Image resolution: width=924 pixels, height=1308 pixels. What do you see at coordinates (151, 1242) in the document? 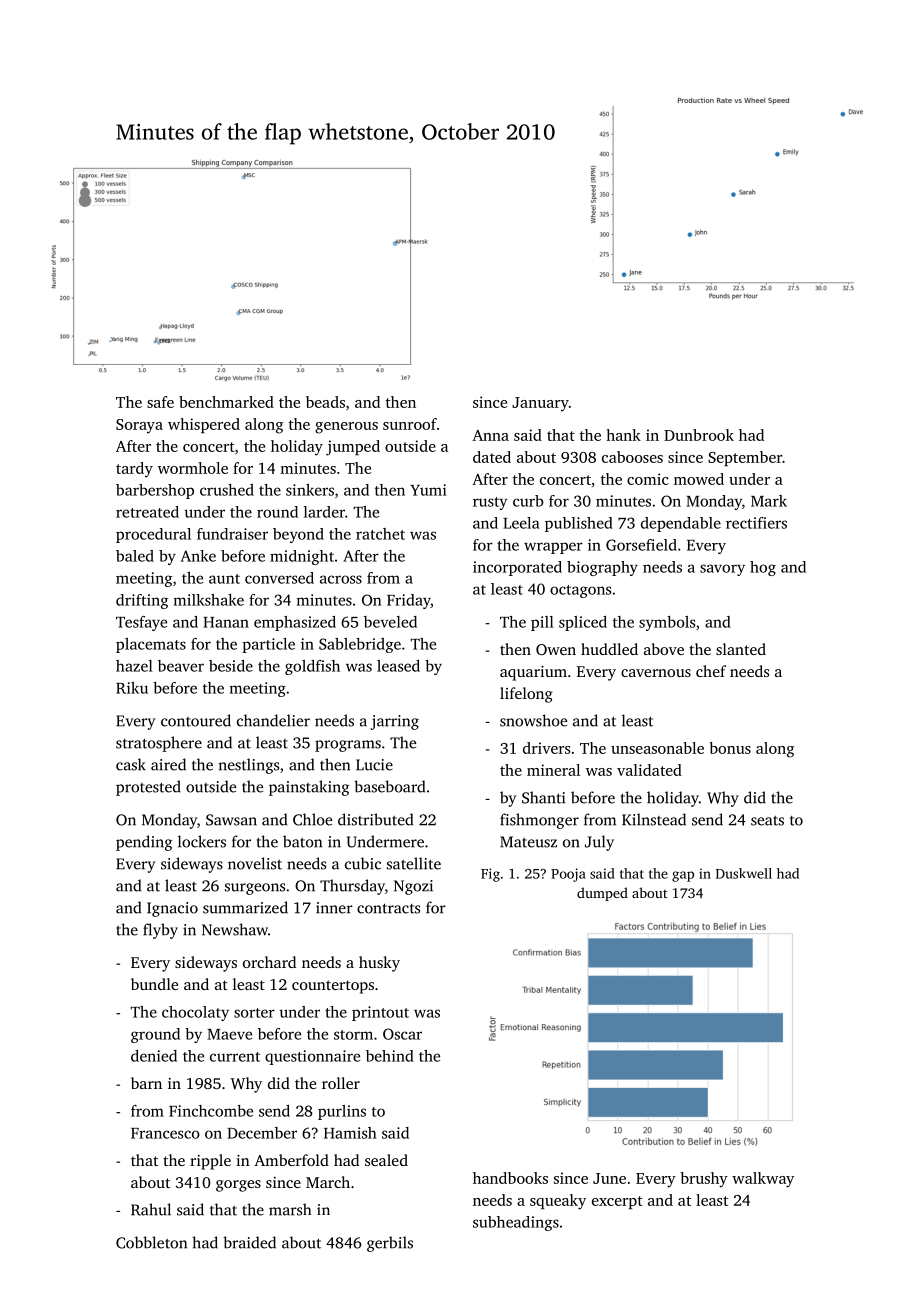
I see `Cobbleton` at bounding box center [151, 1242].
